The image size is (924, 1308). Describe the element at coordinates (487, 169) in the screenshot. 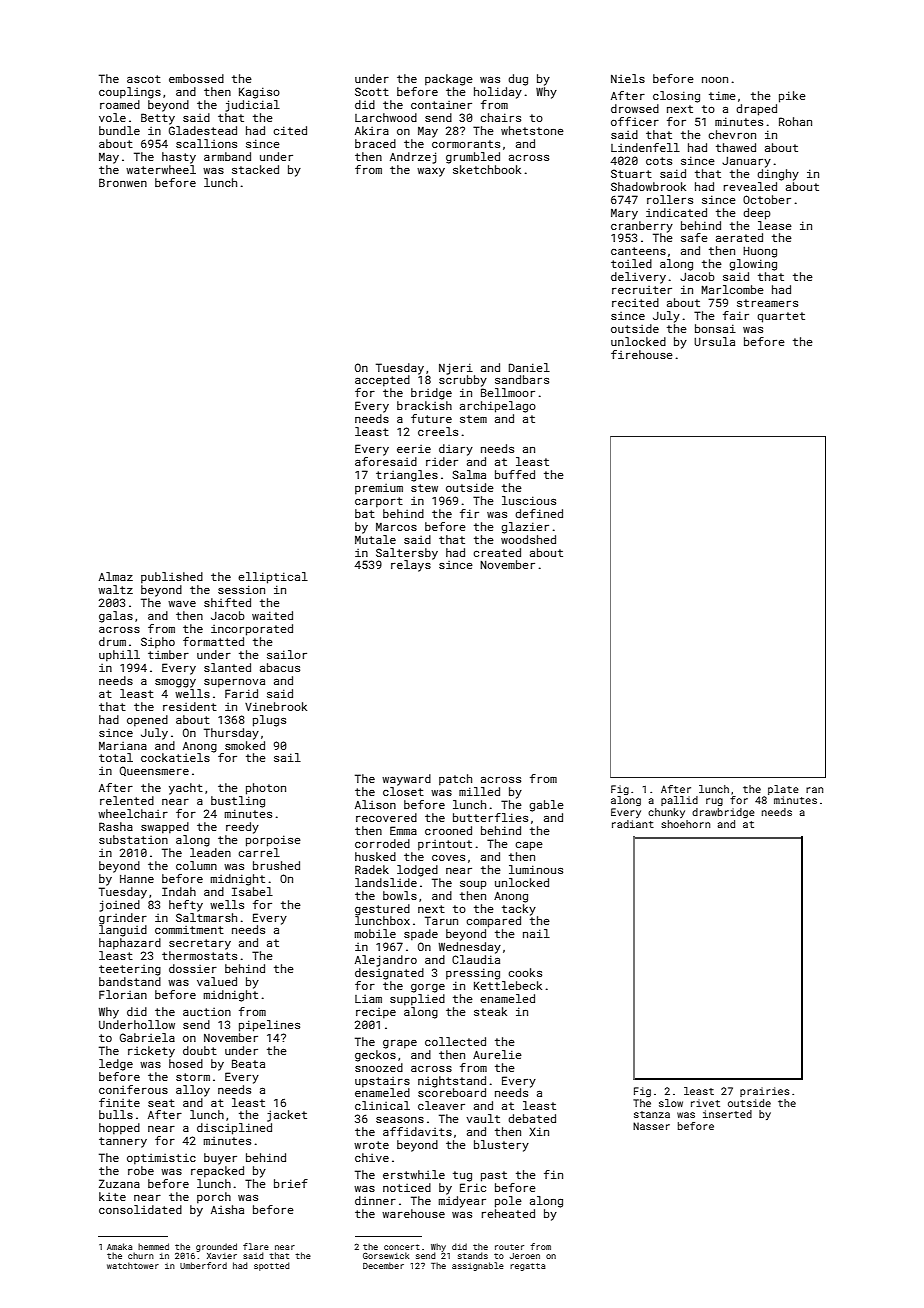

I see `sketchbook` at that location.
